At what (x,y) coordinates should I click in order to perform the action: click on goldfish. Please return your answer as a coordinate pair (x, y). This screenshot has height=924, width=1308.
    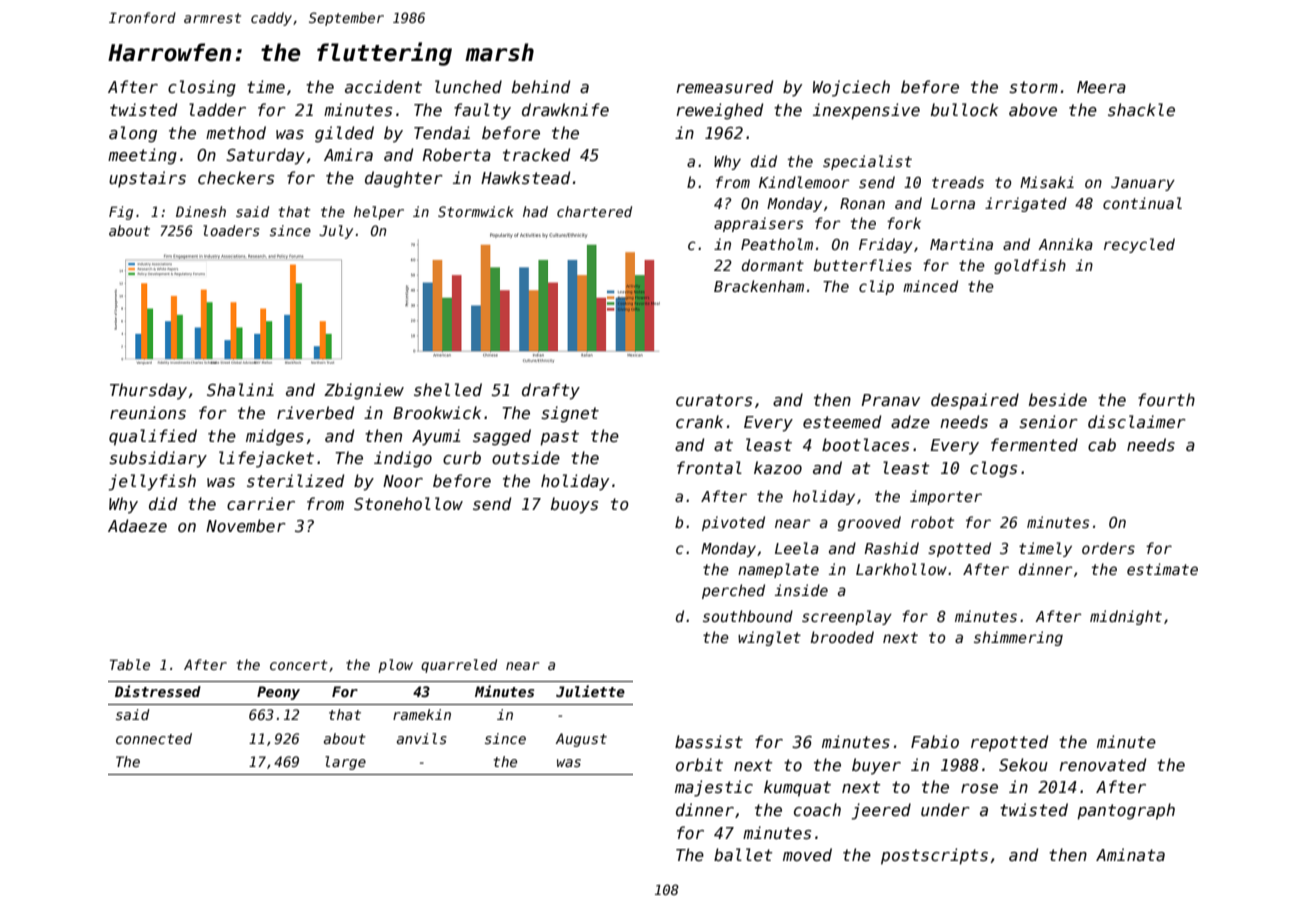
    Looking at the image, I should click on (1030, 266).
